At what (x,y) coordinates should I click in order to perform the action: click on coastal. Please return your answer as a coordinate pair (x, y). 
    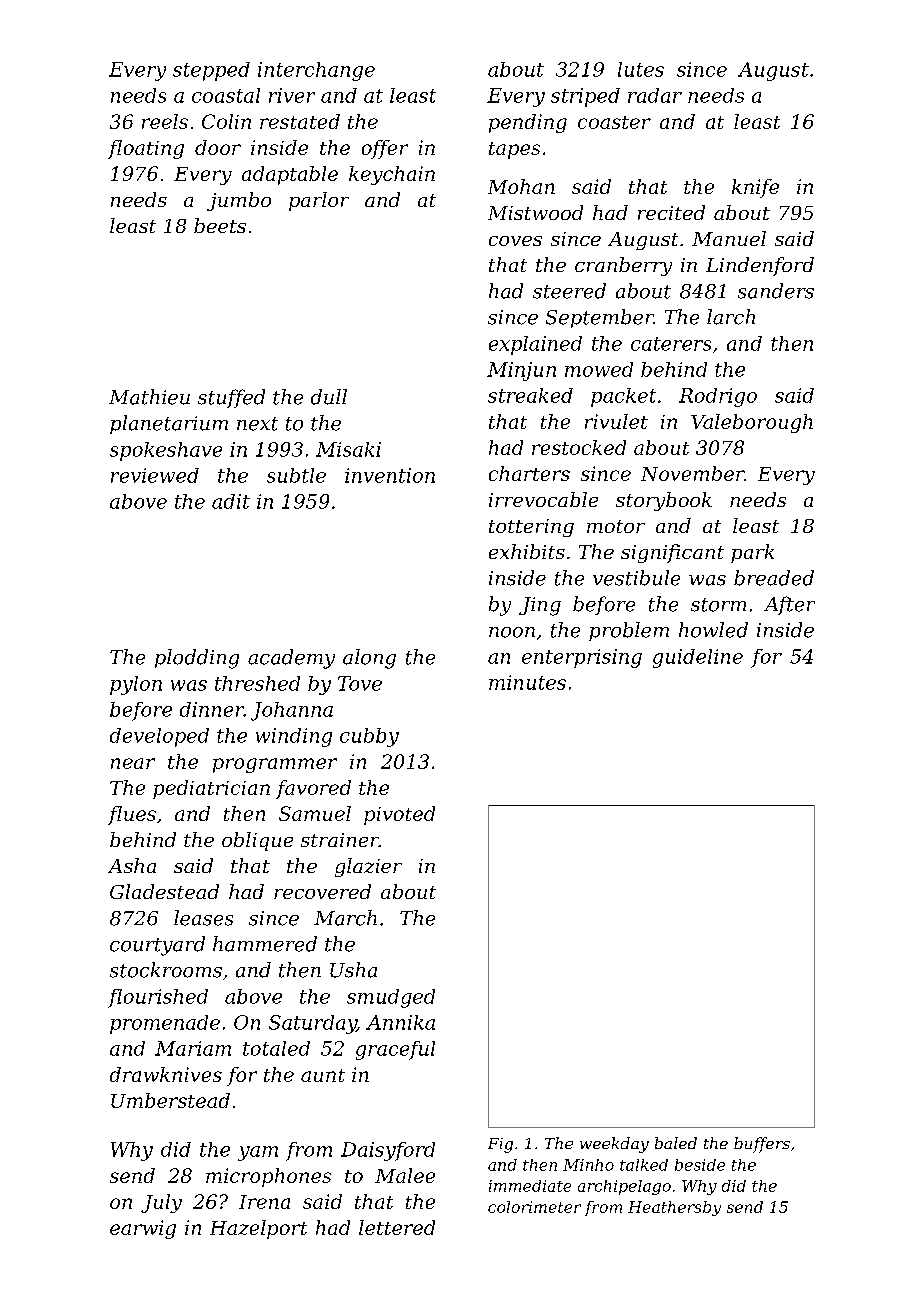
    Looking at the image, I should click on (226, 95).
